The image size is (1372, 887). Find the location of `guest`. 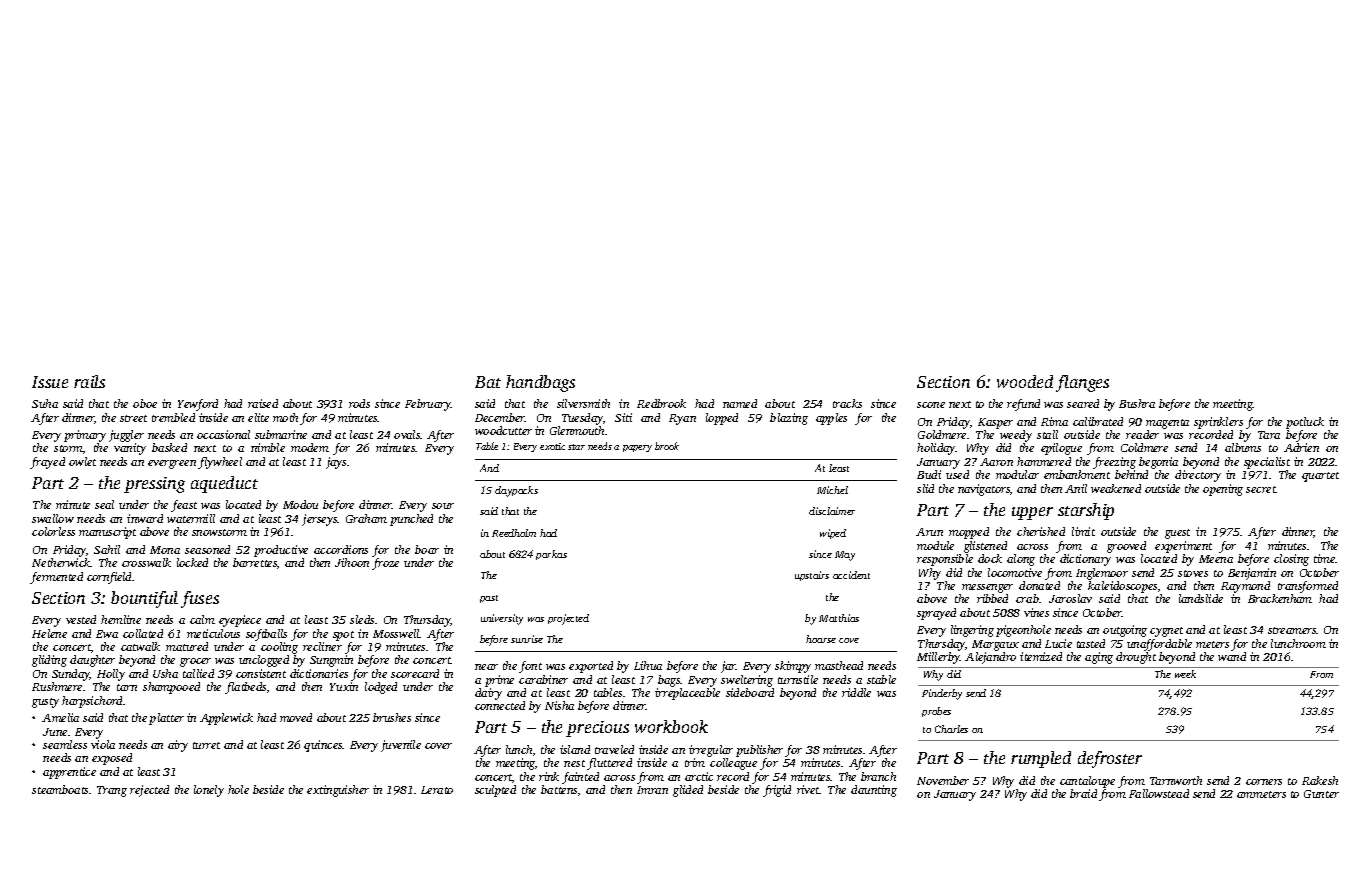

guest is located at coordinates (1177, 534).
